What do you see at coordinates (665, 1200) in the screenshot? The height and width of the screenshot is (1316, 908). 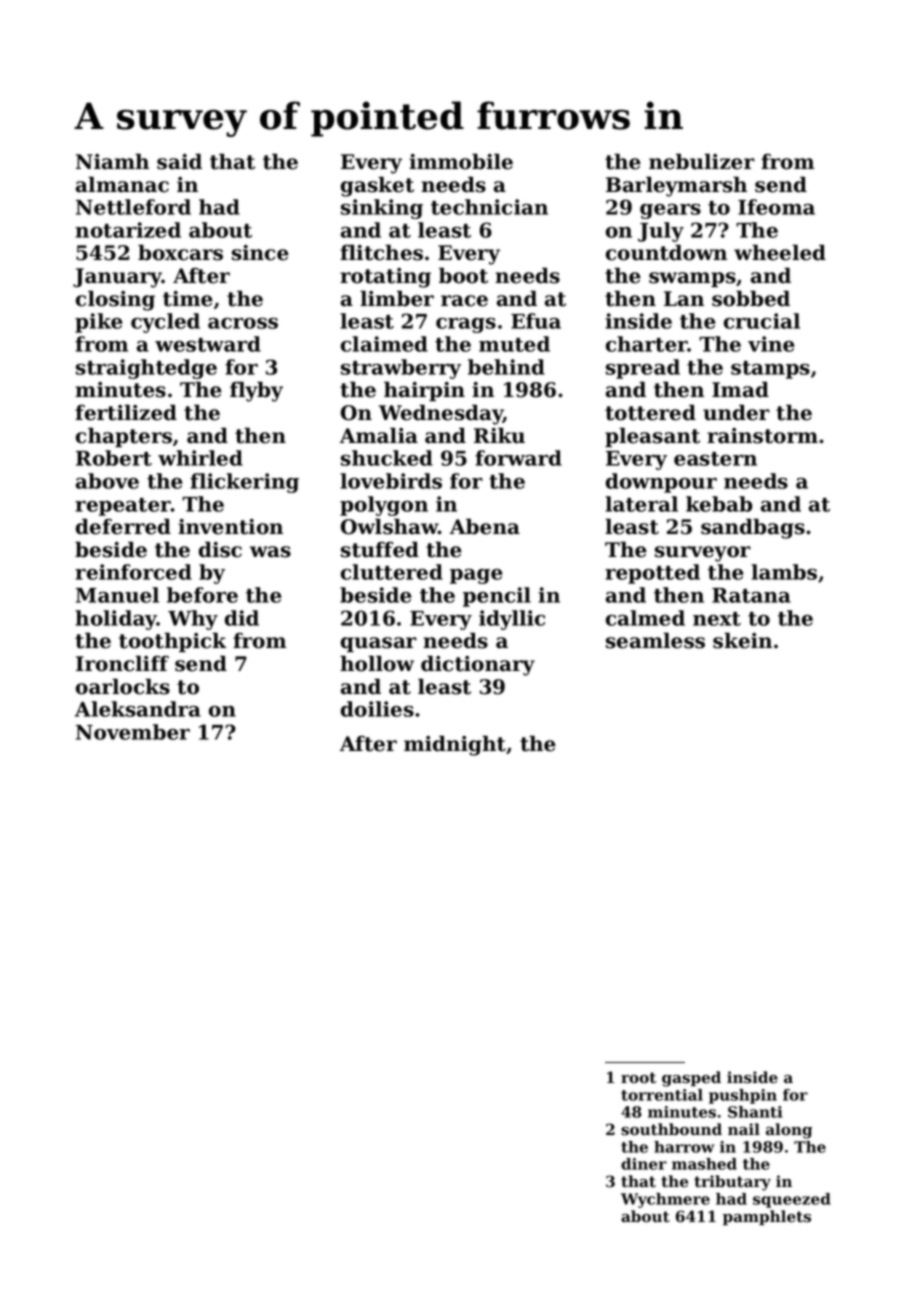 I see `Wychmere` at bounding box center [665, 1200].
